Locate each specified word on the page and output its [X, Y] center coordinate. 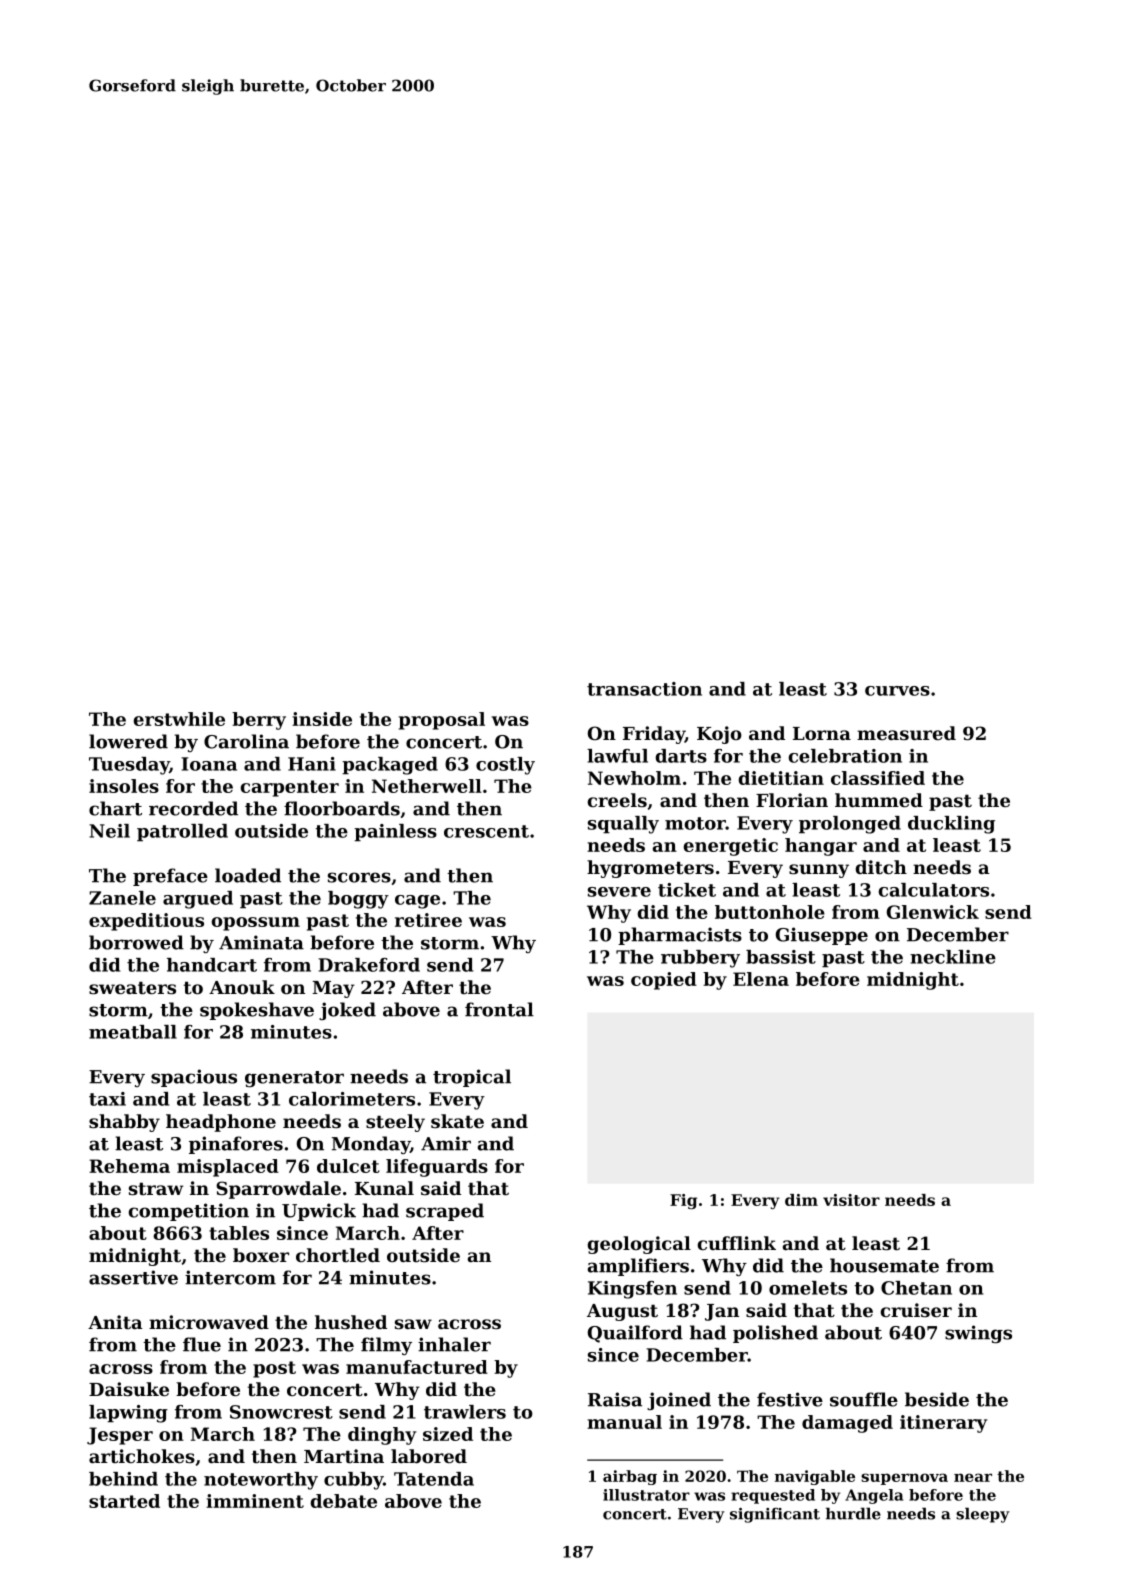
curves [897, 691]
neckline [953, 957]
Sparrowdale [278, 1190]
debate [344, 1501]
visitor [851, 1200]
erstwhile [179, 719]
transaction [644, 689]
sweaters [132, 987]
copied [664, 981]
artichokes [142, 1456]
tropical [472, 1078]
